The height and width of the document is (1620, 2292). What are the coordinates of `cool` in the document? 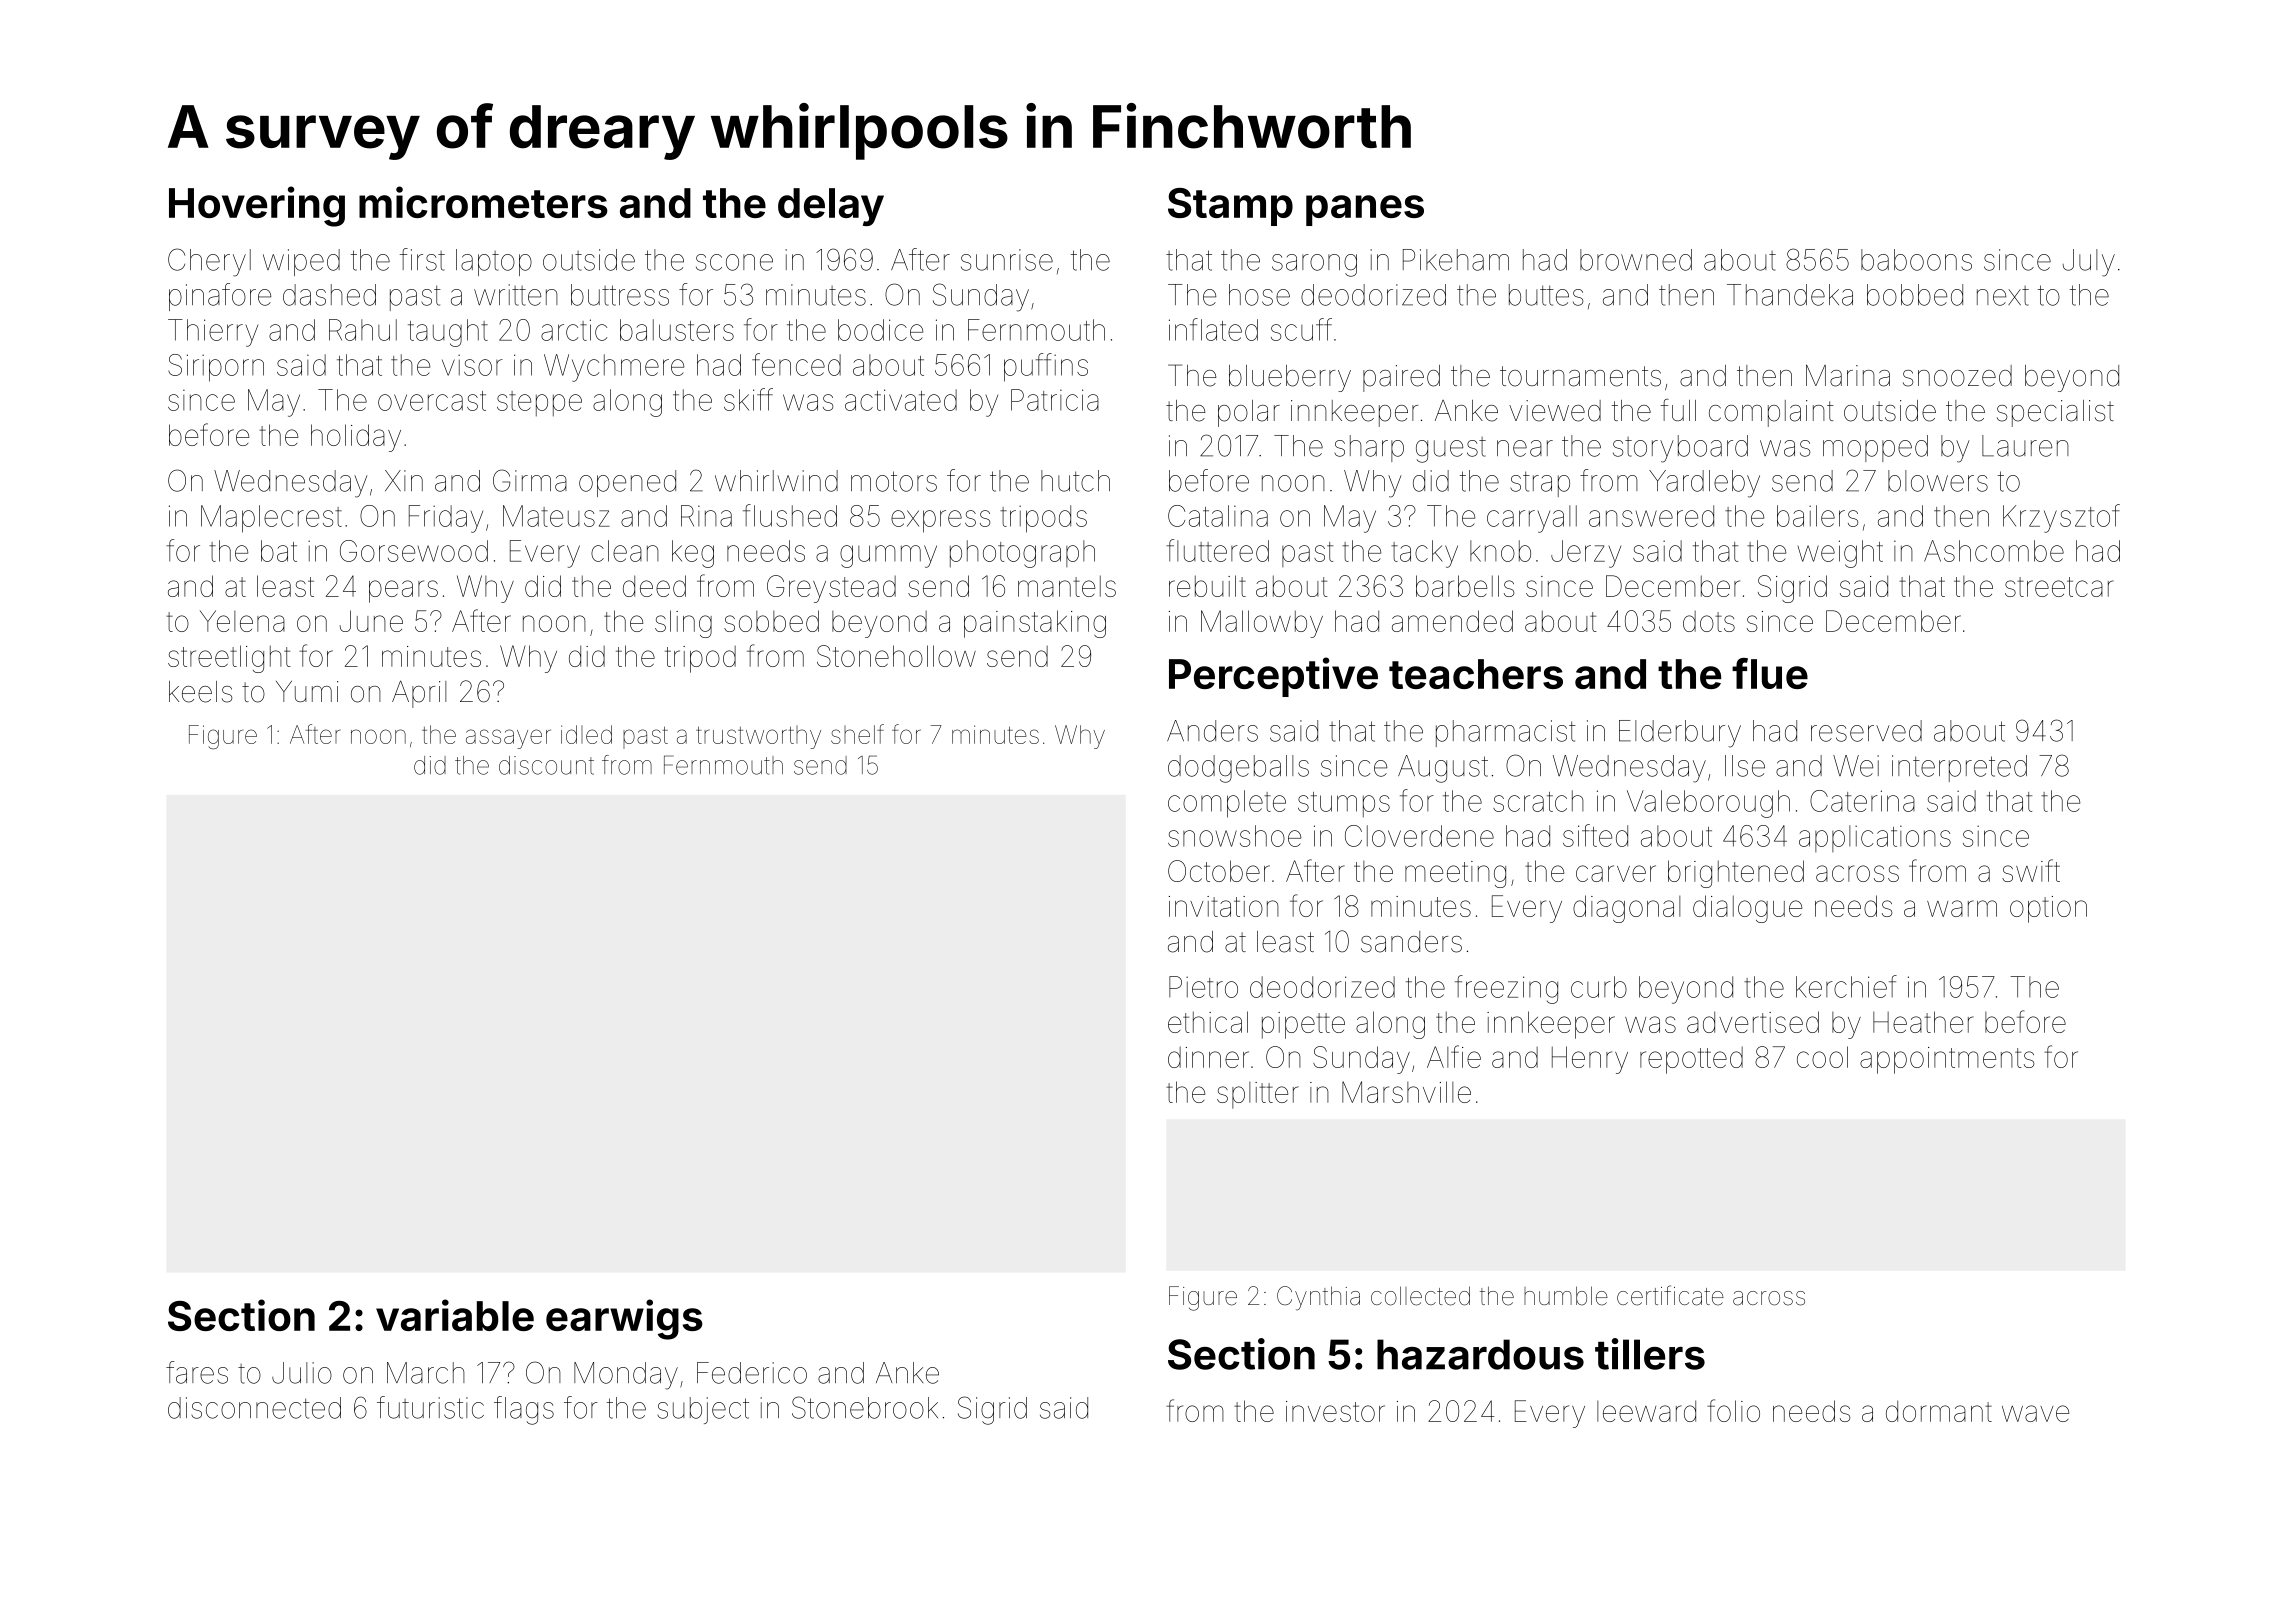 It's located at (1822, 1057).
